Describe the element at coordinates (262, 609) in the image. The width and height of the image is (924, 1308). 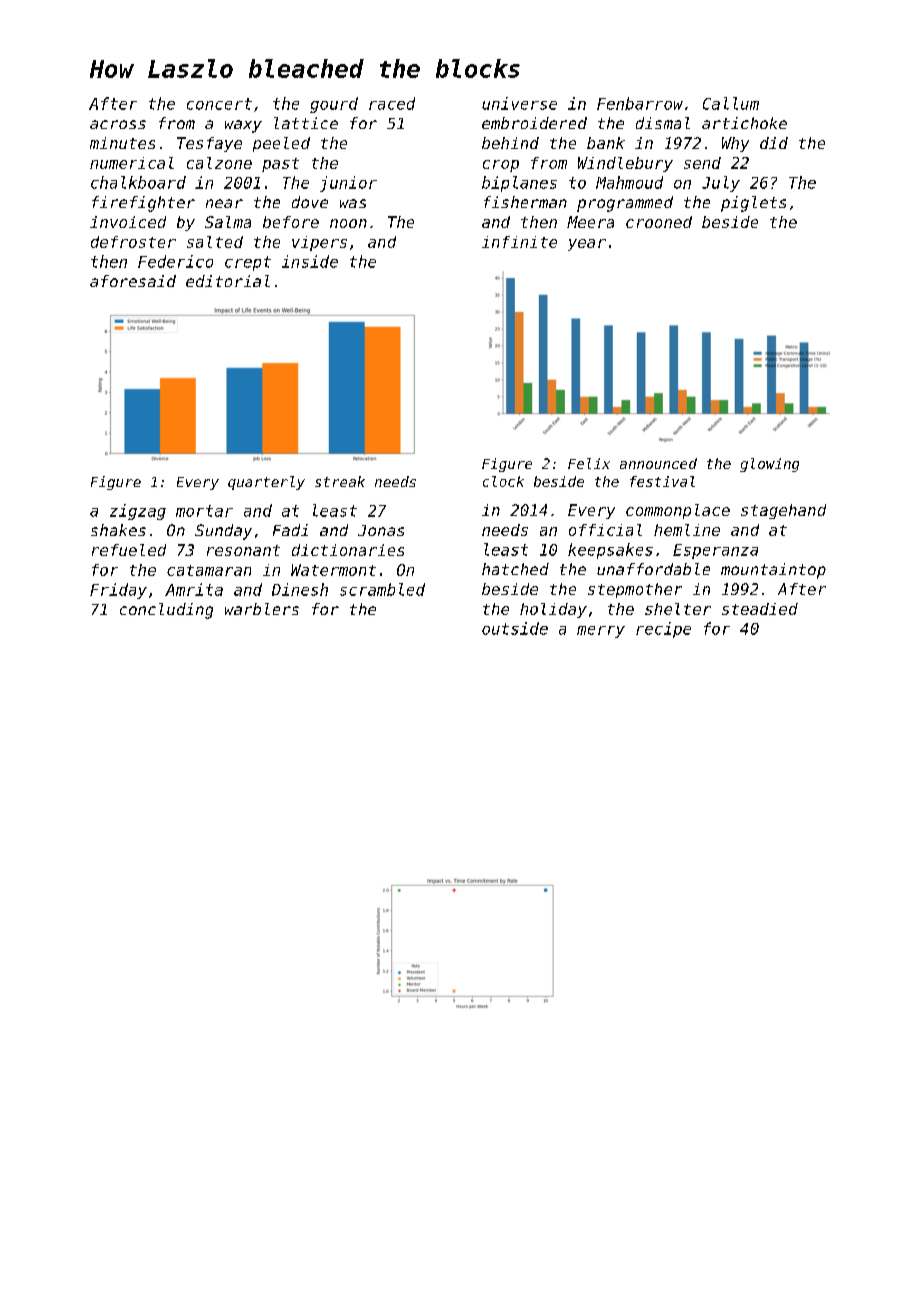
I see `warblers` at that location.
